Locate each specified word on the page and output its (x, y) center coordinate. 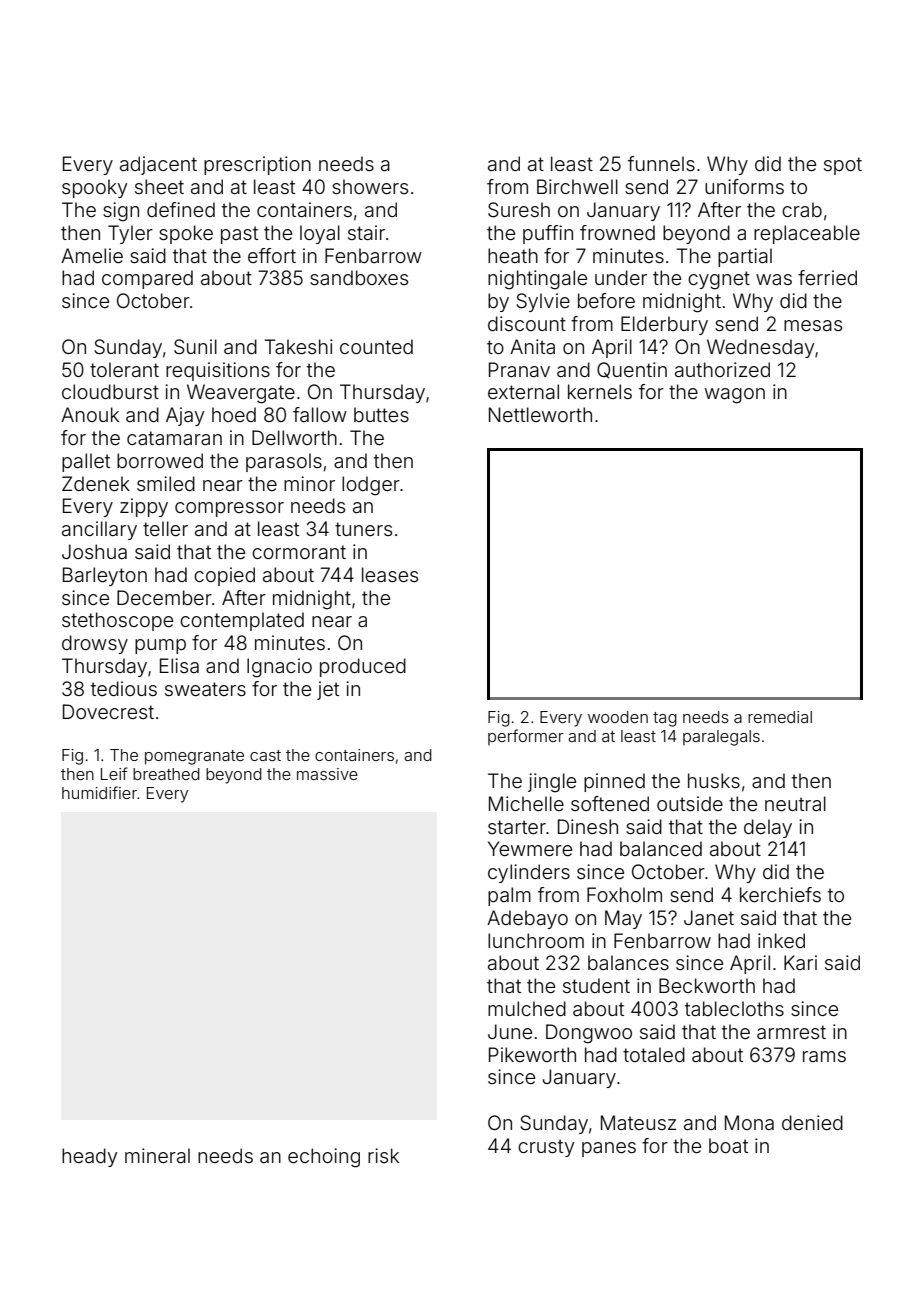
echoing (324, 1158)
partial (745, 257)
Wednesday (760, 348)
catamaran (174, 438)
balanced (661, 848)
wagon (735, 396)
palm (509, 896)
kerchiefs (780, 894)
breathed (166, 774)
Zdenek (96, 483)
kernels (600, 391)
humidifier (99, 792)
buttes (381, 414)
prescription (257, 165)
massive (327, 774)
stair (366, 232)
